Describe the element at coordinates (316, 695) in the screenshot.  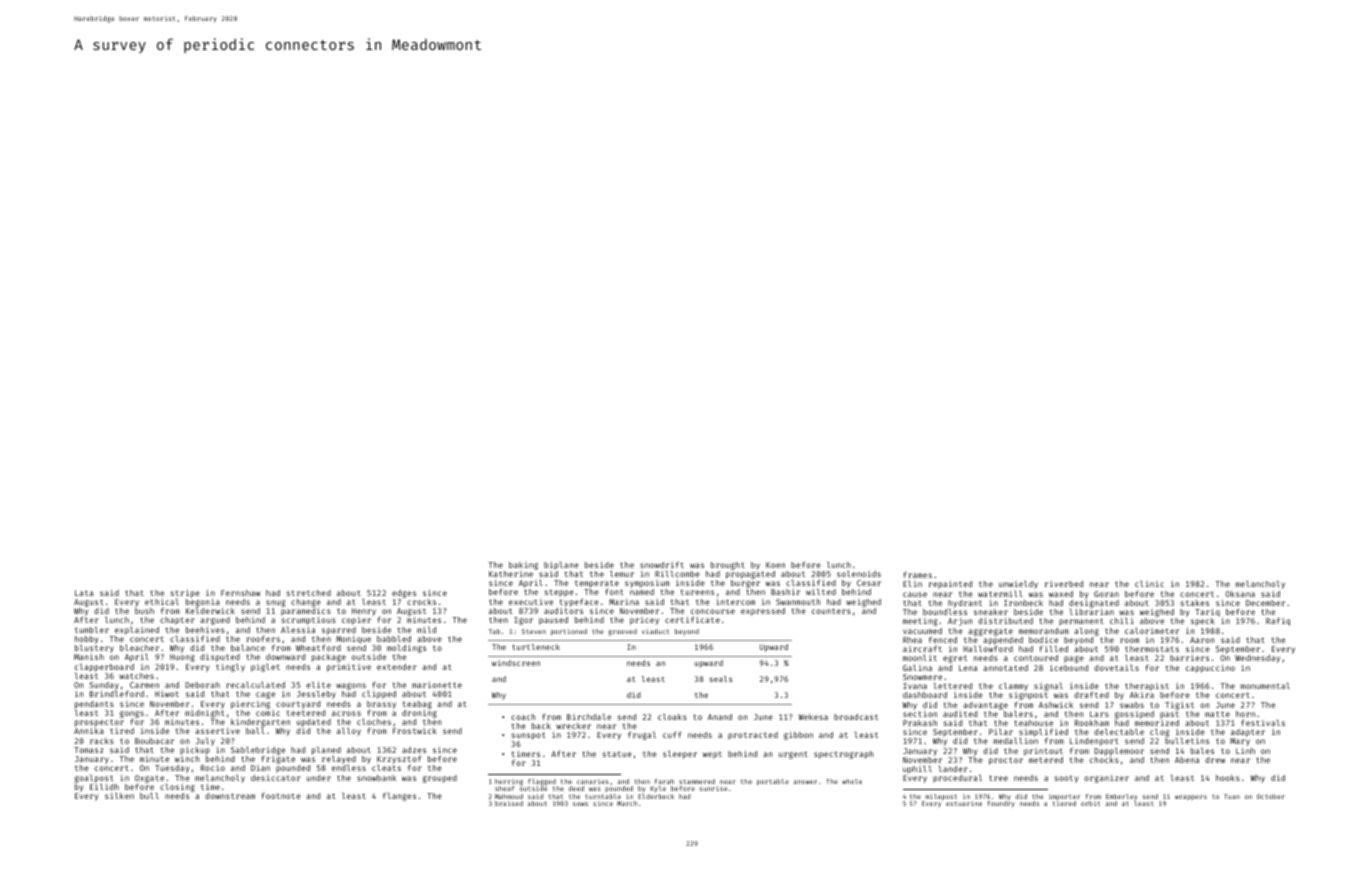
I see `Jessleby` at that location.
